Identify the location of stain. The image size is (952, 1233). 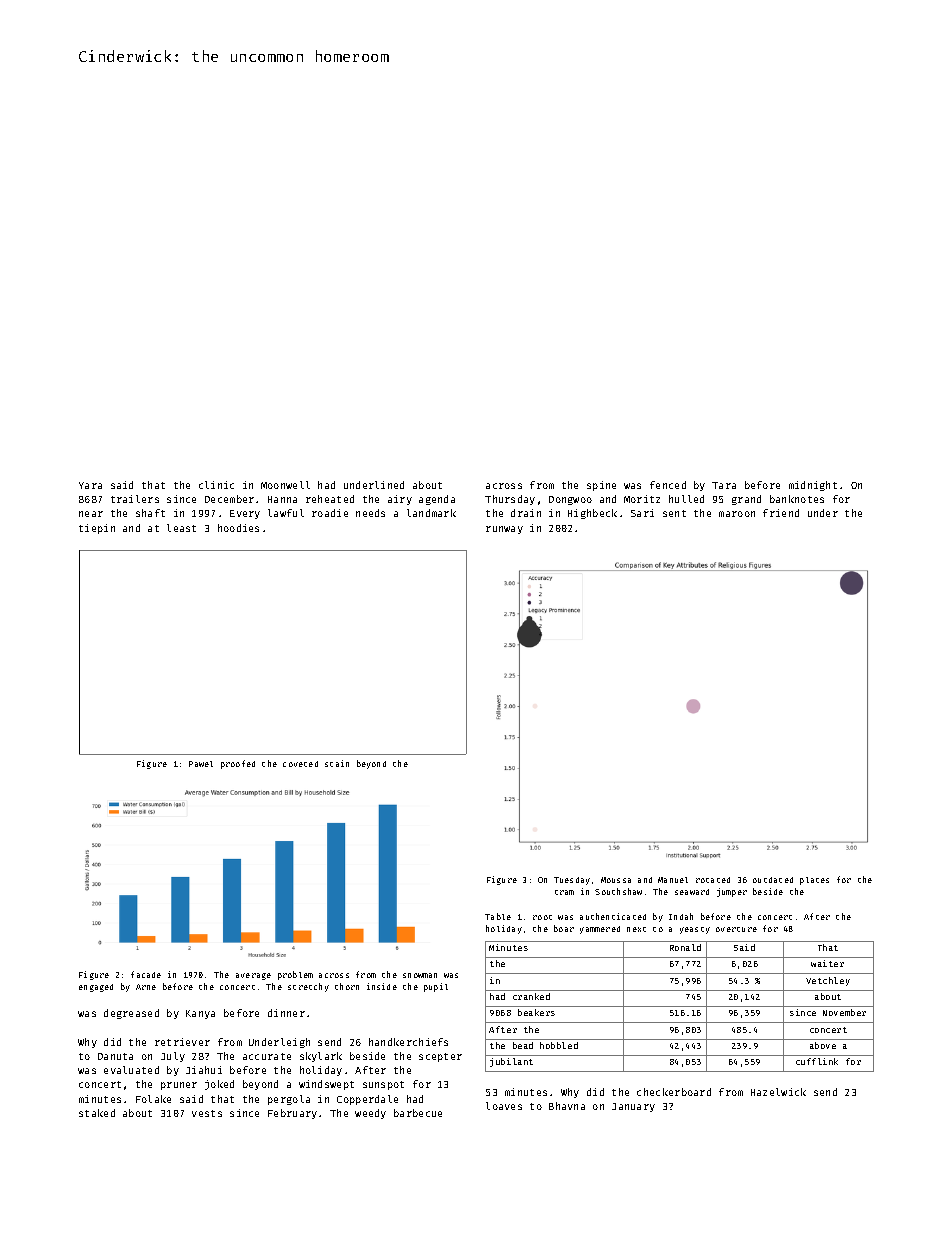
(337, 763).
